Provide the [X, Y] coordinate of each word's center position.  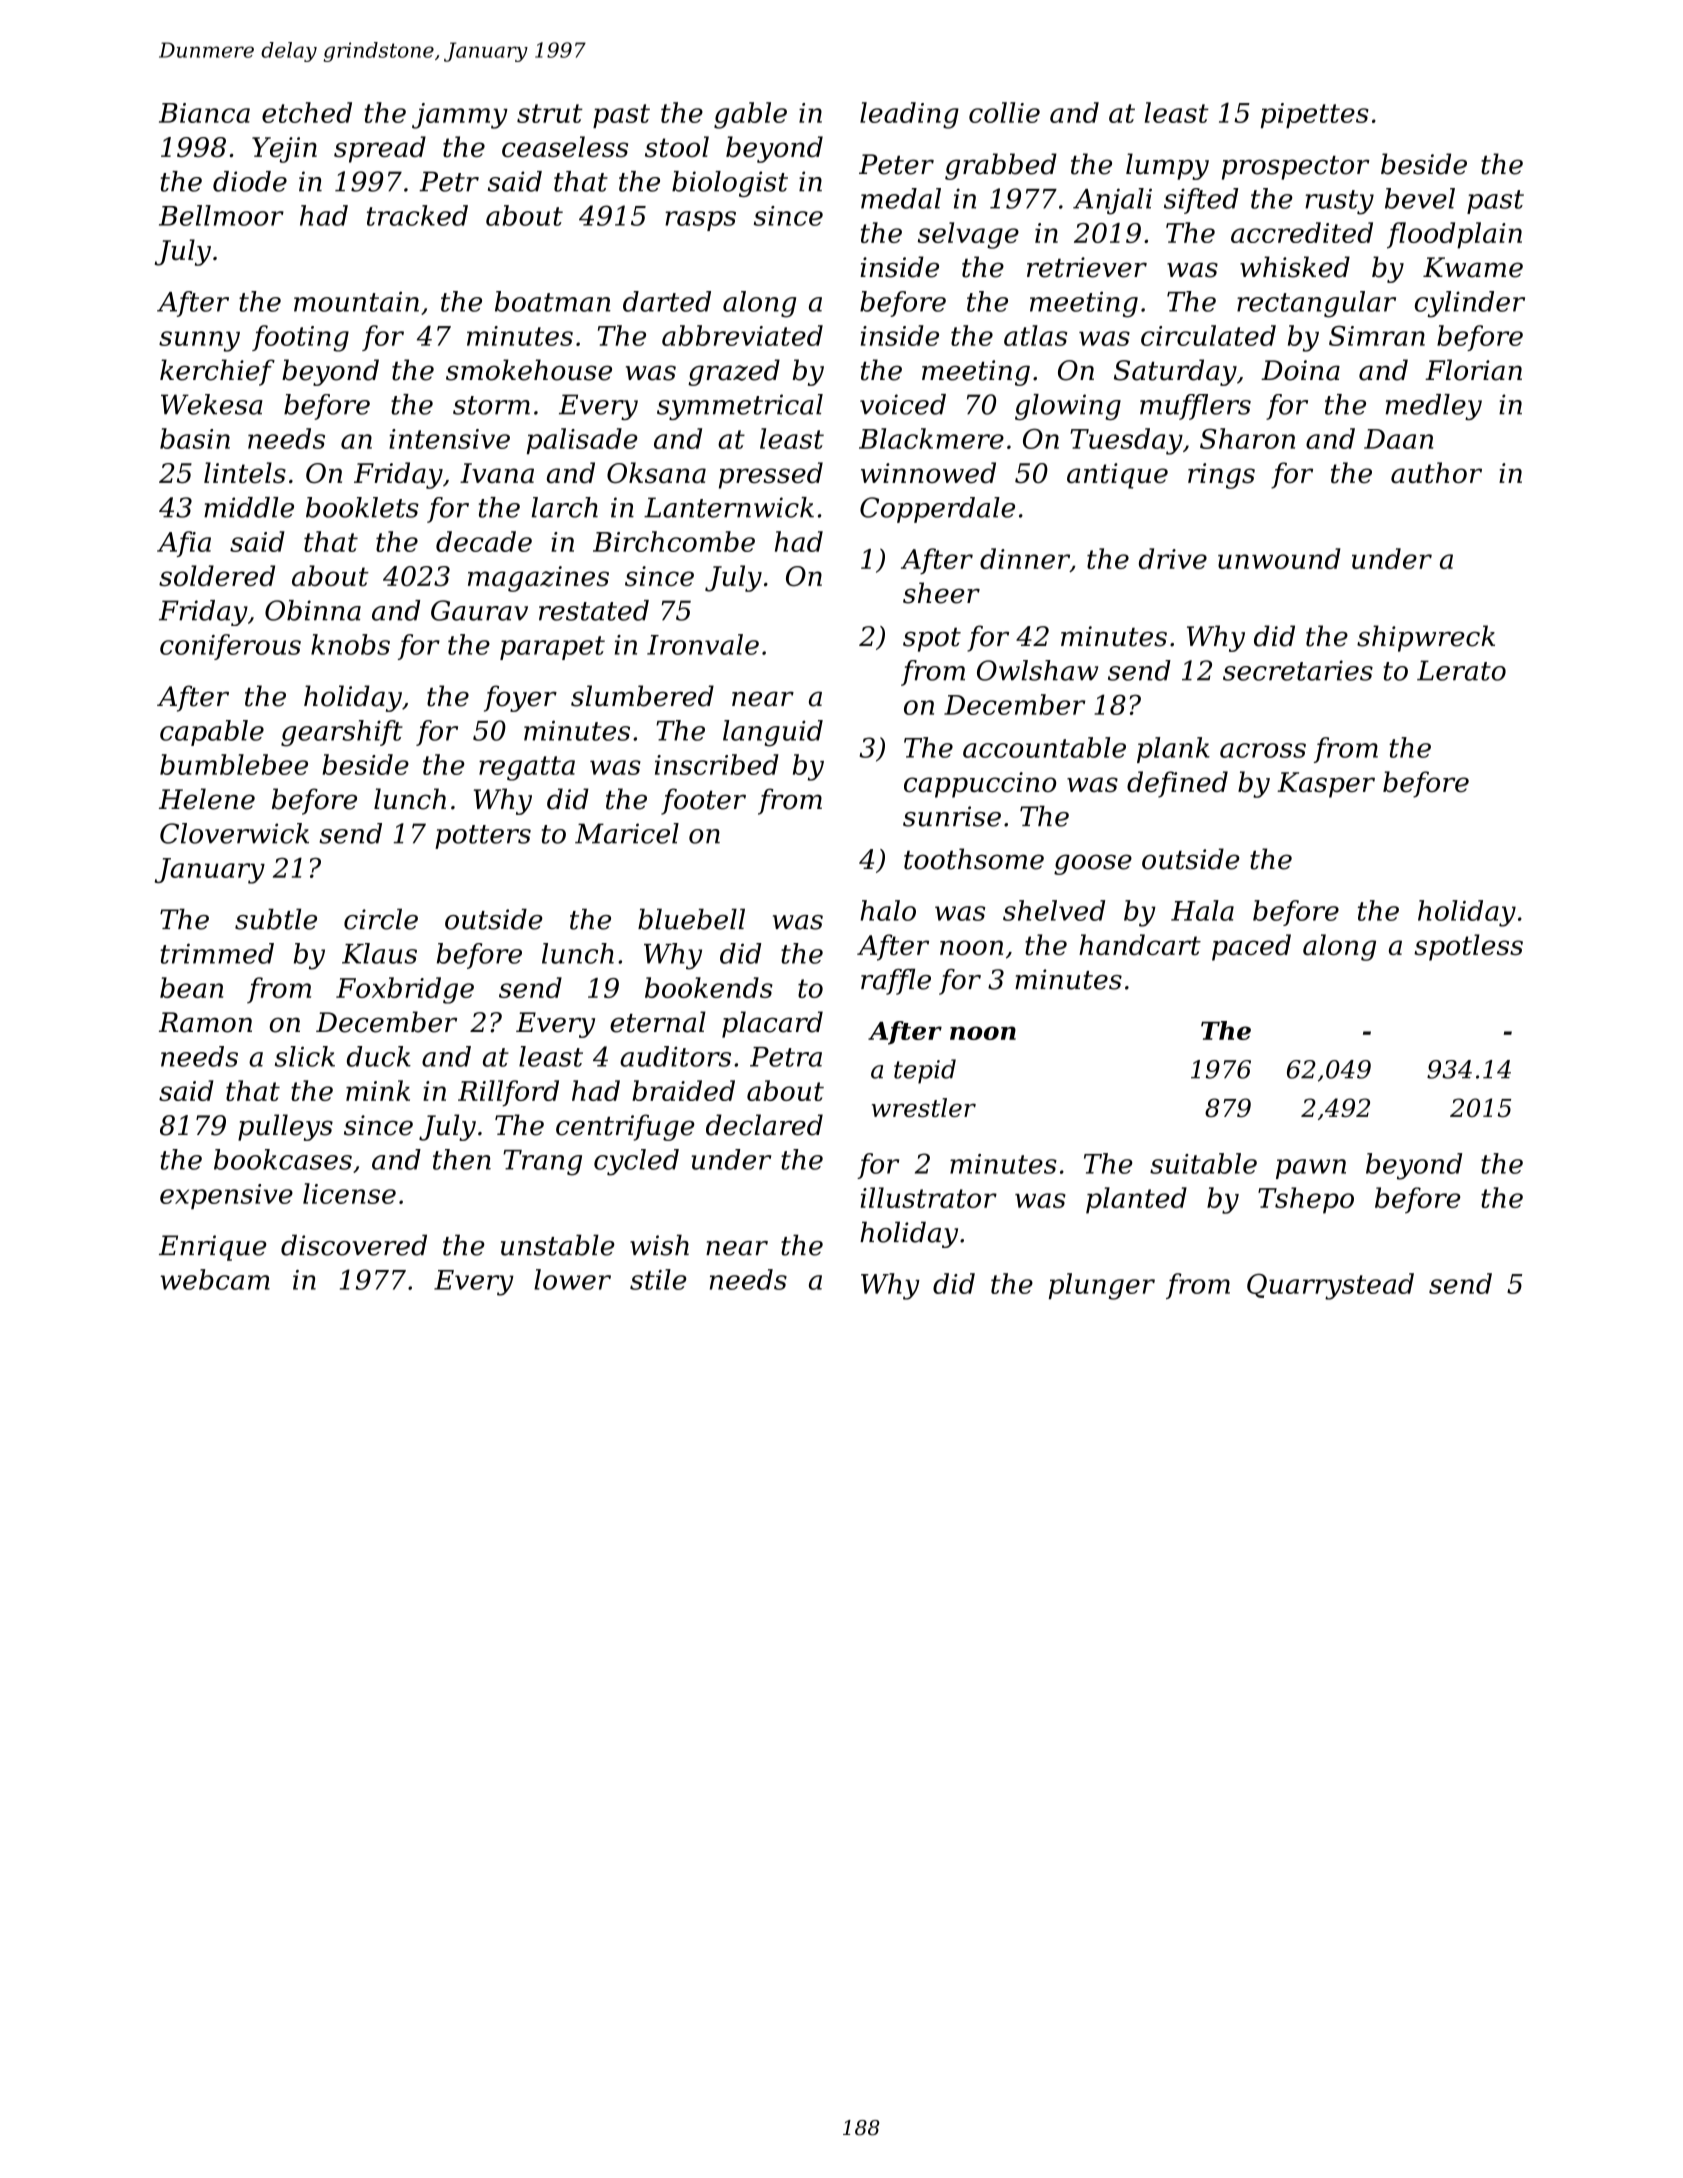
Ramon [205, 1022]
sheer [941, 593]
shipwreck [1426, 638]
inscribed [717, 764]
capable [212, 733]
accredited [1302, 232]
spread [380, 149]
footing [300, 338]
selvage [968, 235]
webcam [215, 1279]
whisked [1295, 267]
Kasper [1326, 785]
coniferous [230, 647]
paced [1251, 947]
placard [772, 1024]
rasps [700, 221]
